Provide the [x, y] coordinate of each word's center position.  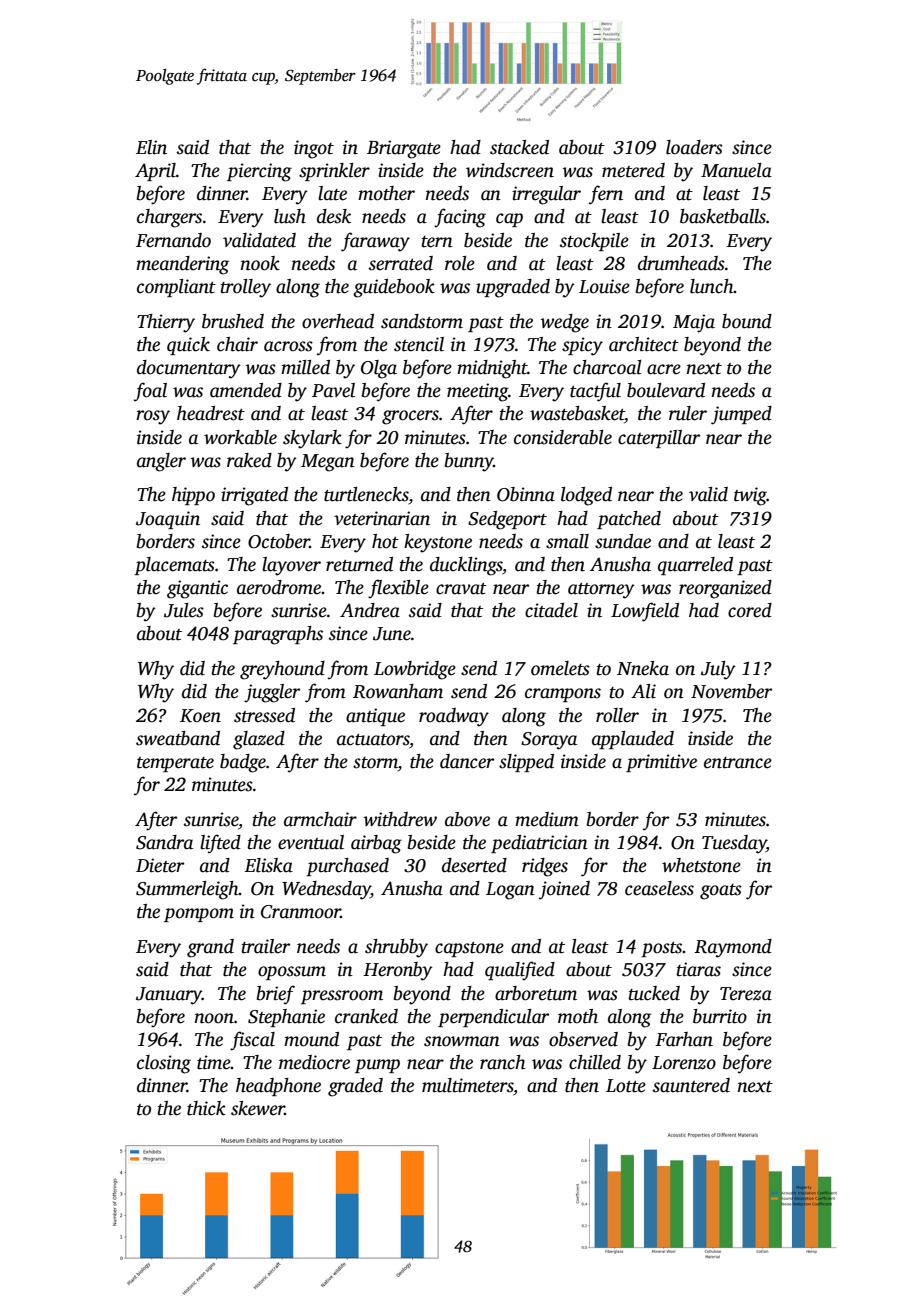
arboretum [536, 993]
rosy [153, 417]
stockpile [594, 242]
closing [164, 1064]
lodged [586, 496]
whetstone [701, 865]
